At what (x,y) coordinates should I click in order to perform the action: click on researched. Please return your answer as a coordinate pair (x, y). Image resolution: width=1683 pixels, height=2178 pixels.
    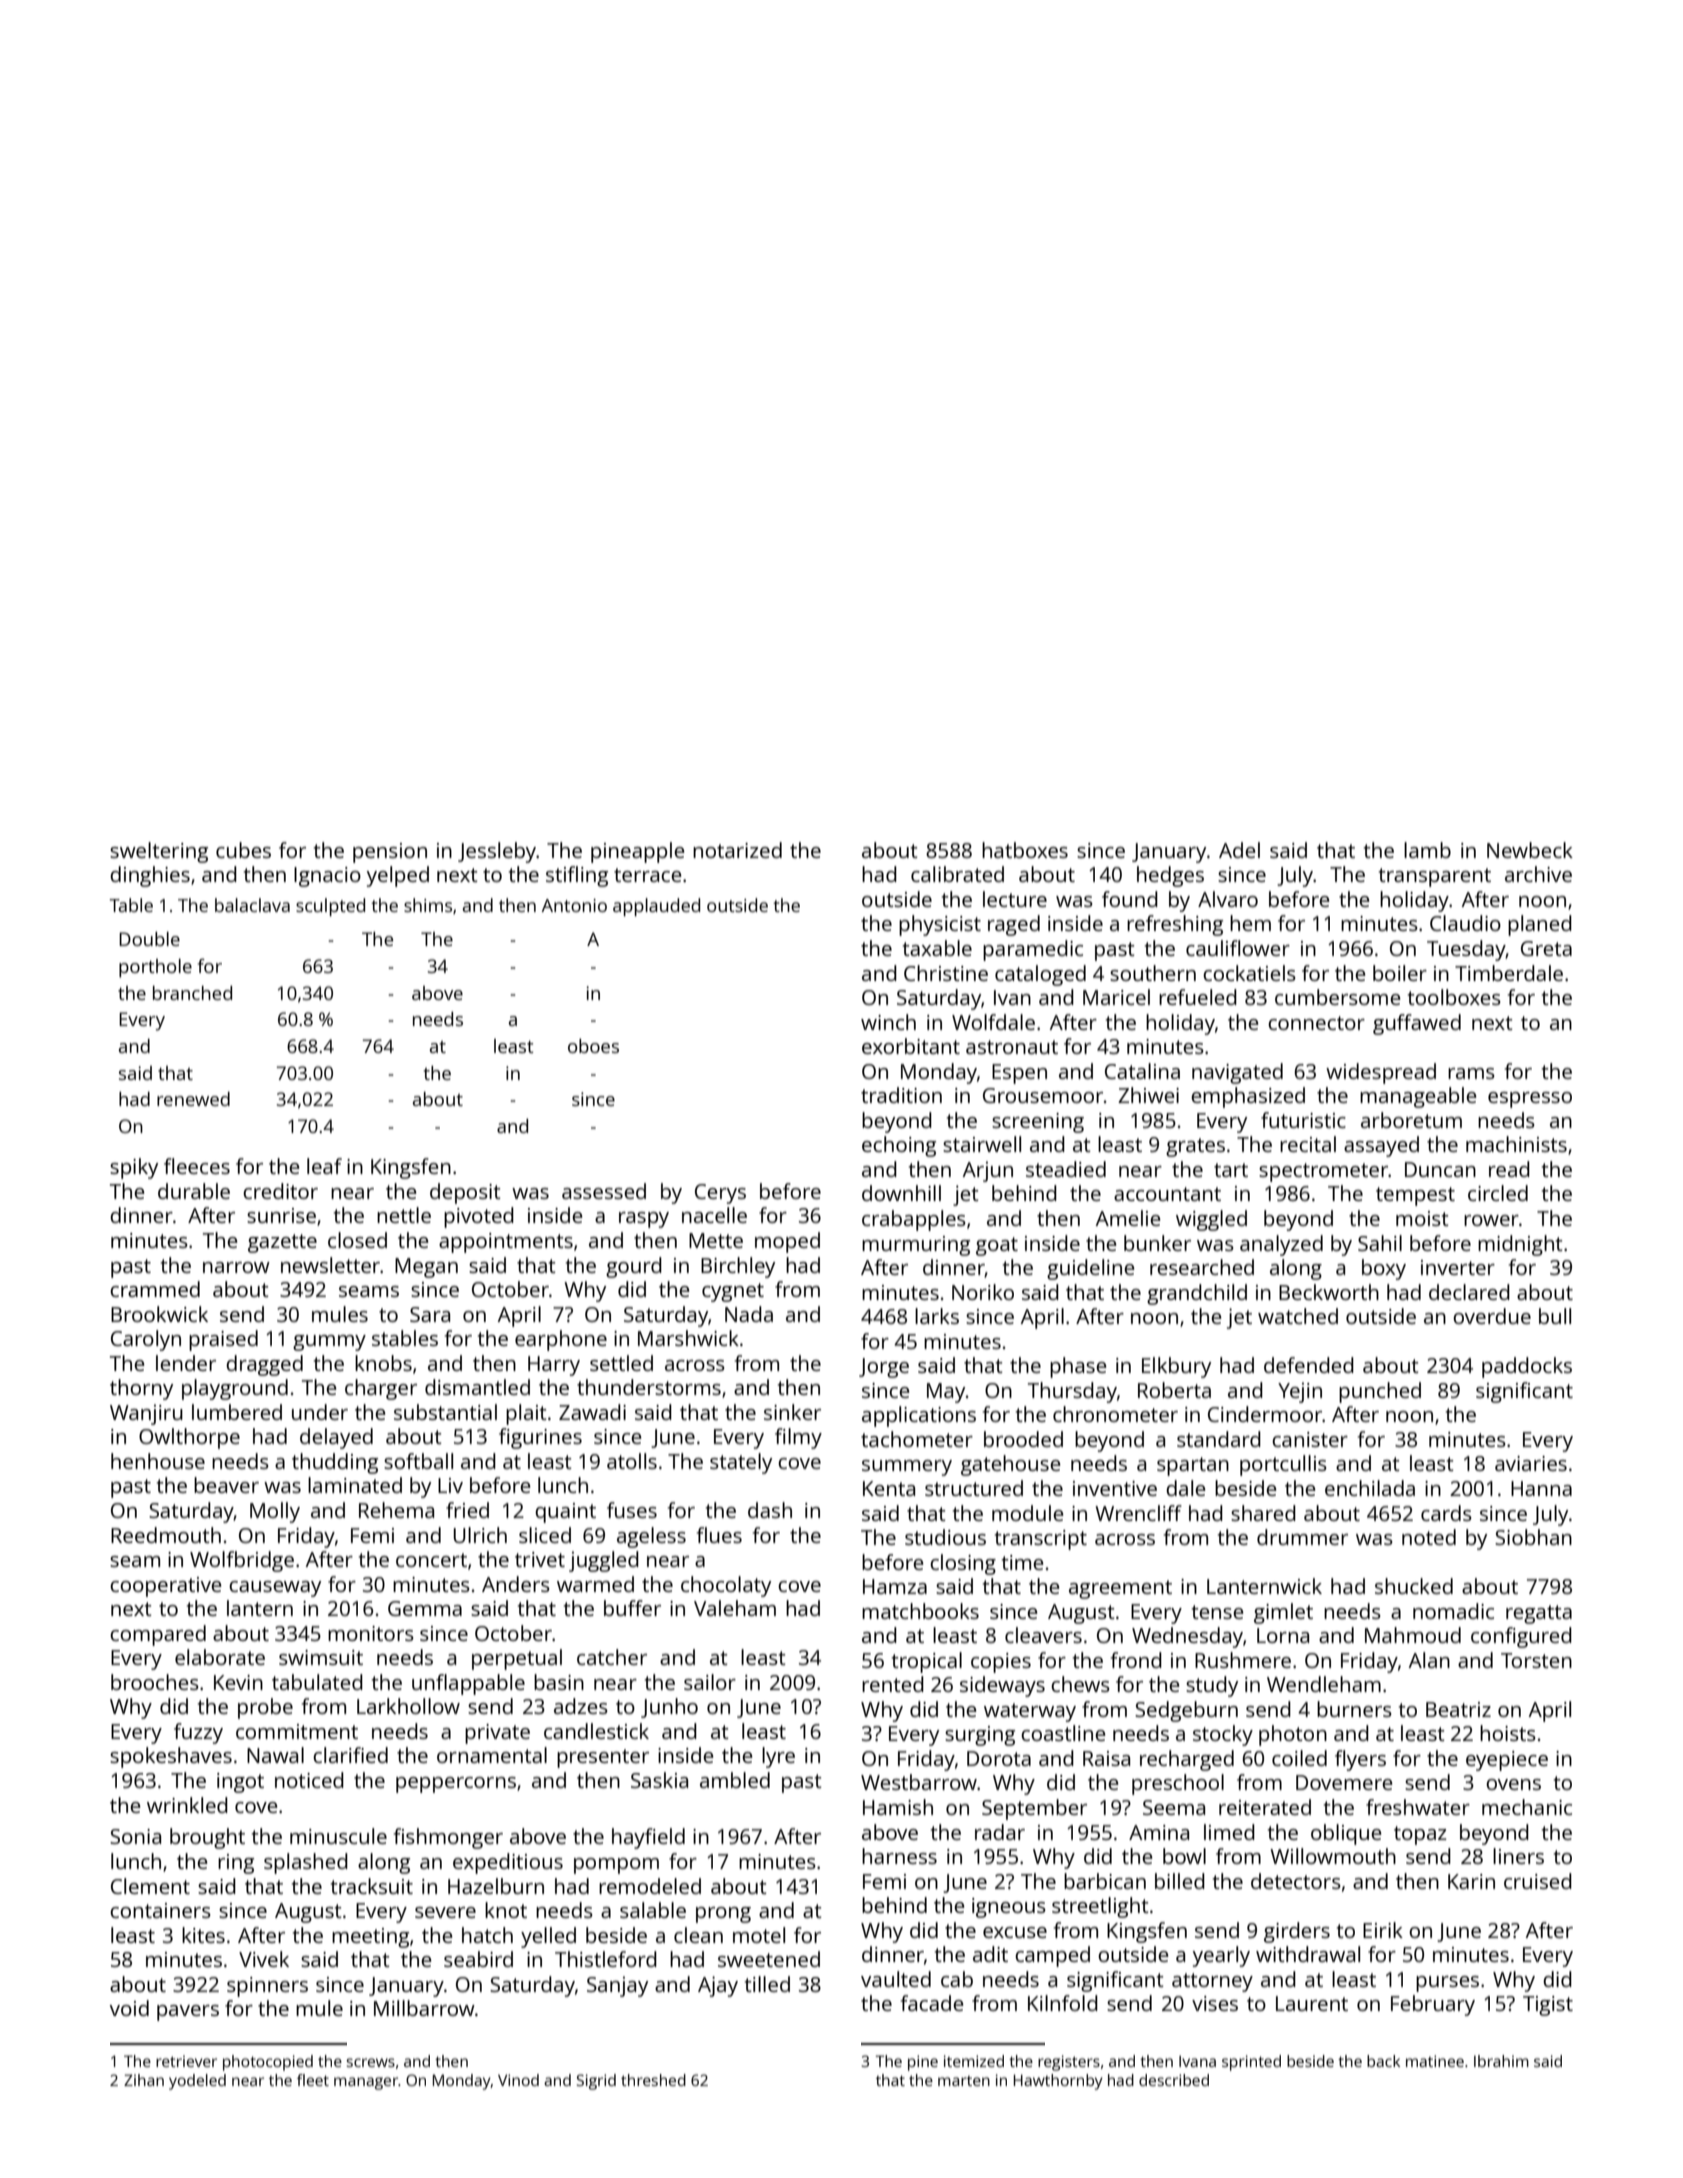
    Looking at the image, I should click on (1202, 1267).
